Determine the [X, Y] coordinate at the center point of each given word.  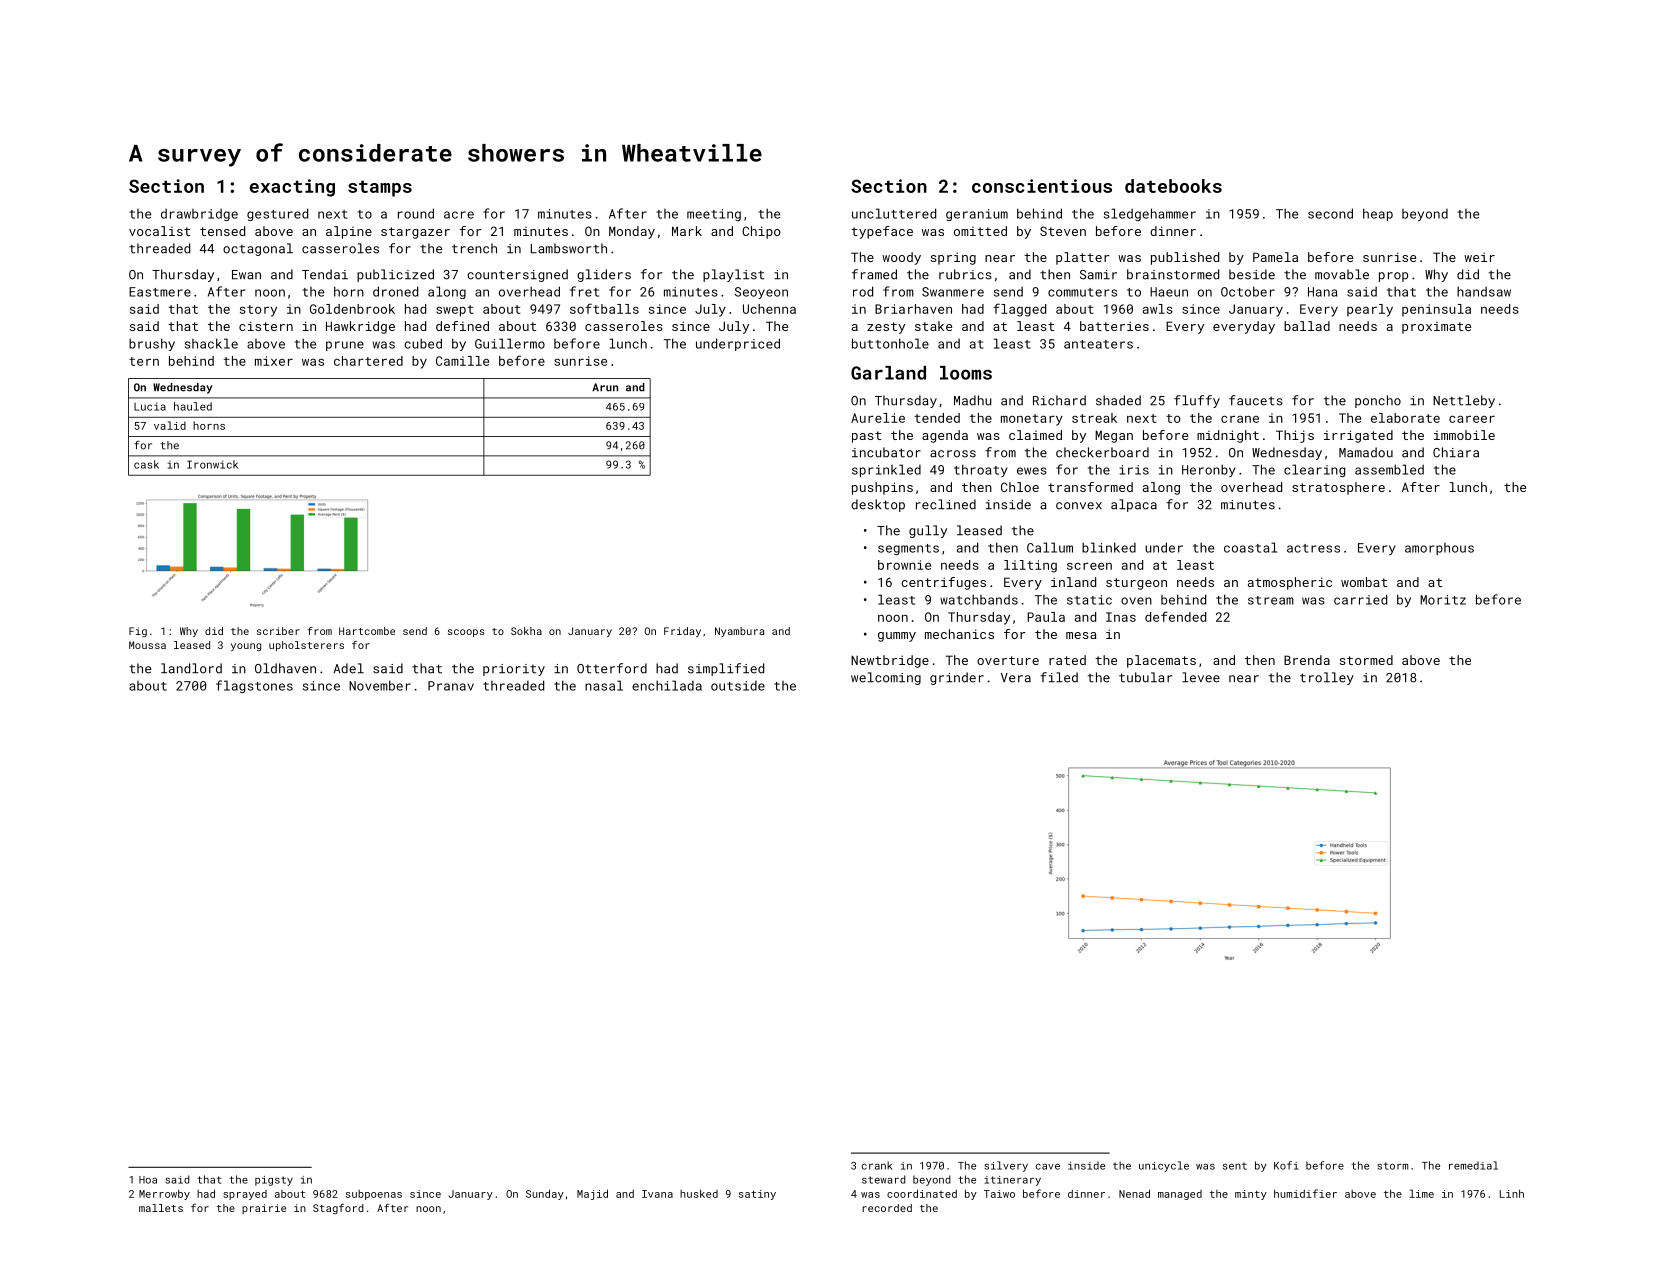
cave [1048, 1167]
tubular [1145, 677]
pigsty [274, 1181]
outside [738, 686]
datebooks [1173, 186]
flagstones [254, 686]
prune [345, 346]
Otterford [612, 668]
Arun [605, 387]
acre [459, 215]
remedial [1473, 1165]
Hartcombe [367, 631]
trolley [1327, 678]
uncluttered [894, 213]
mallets [161, 1208]
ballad [1307, 326]
